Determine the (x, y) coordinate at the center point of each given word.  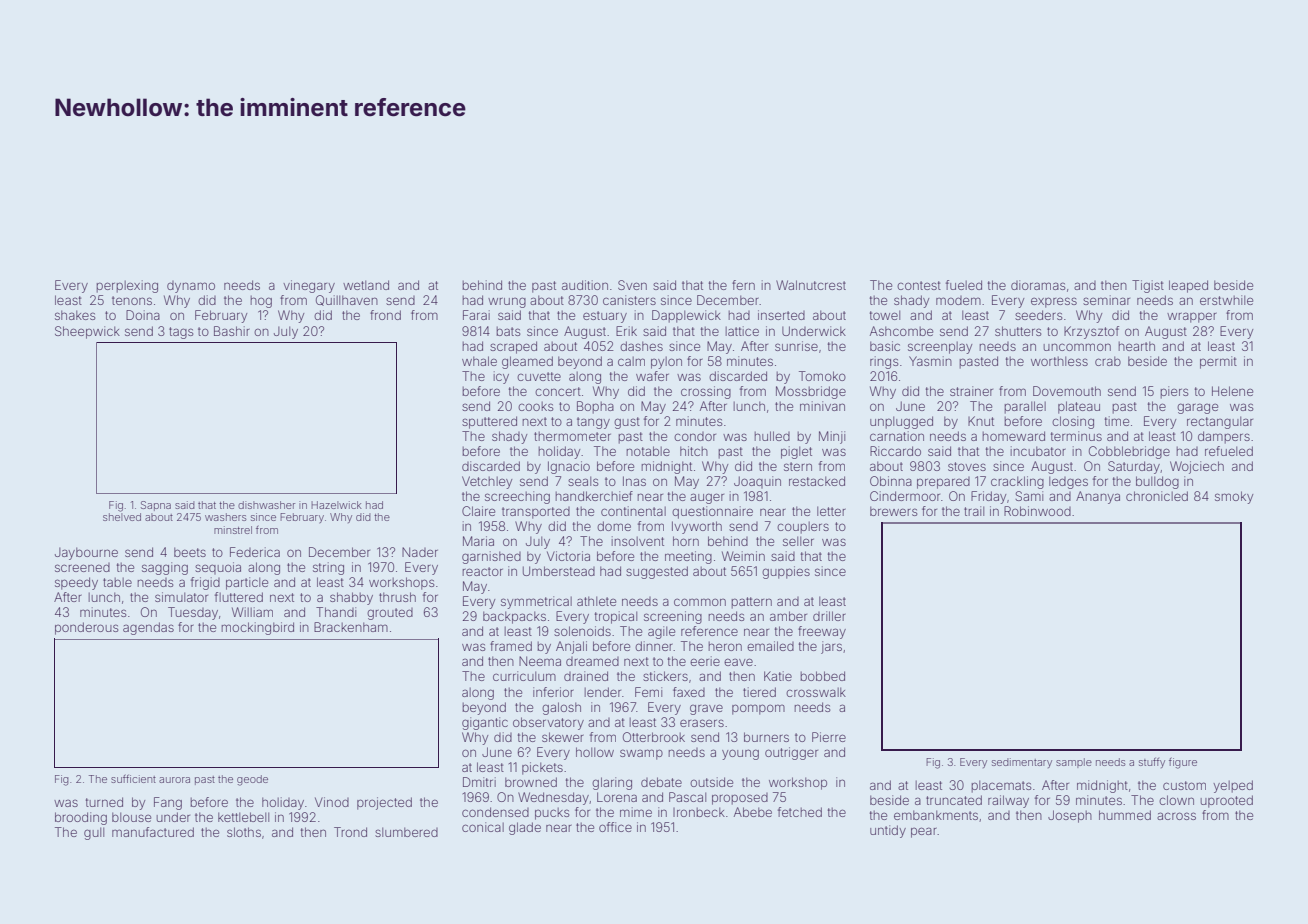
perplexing (127, 286)
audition (585, 285)
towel (885, 315)
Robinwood (1037, 511)
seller (798, 541)
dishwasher (266, 505)
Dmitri (479, 782)
